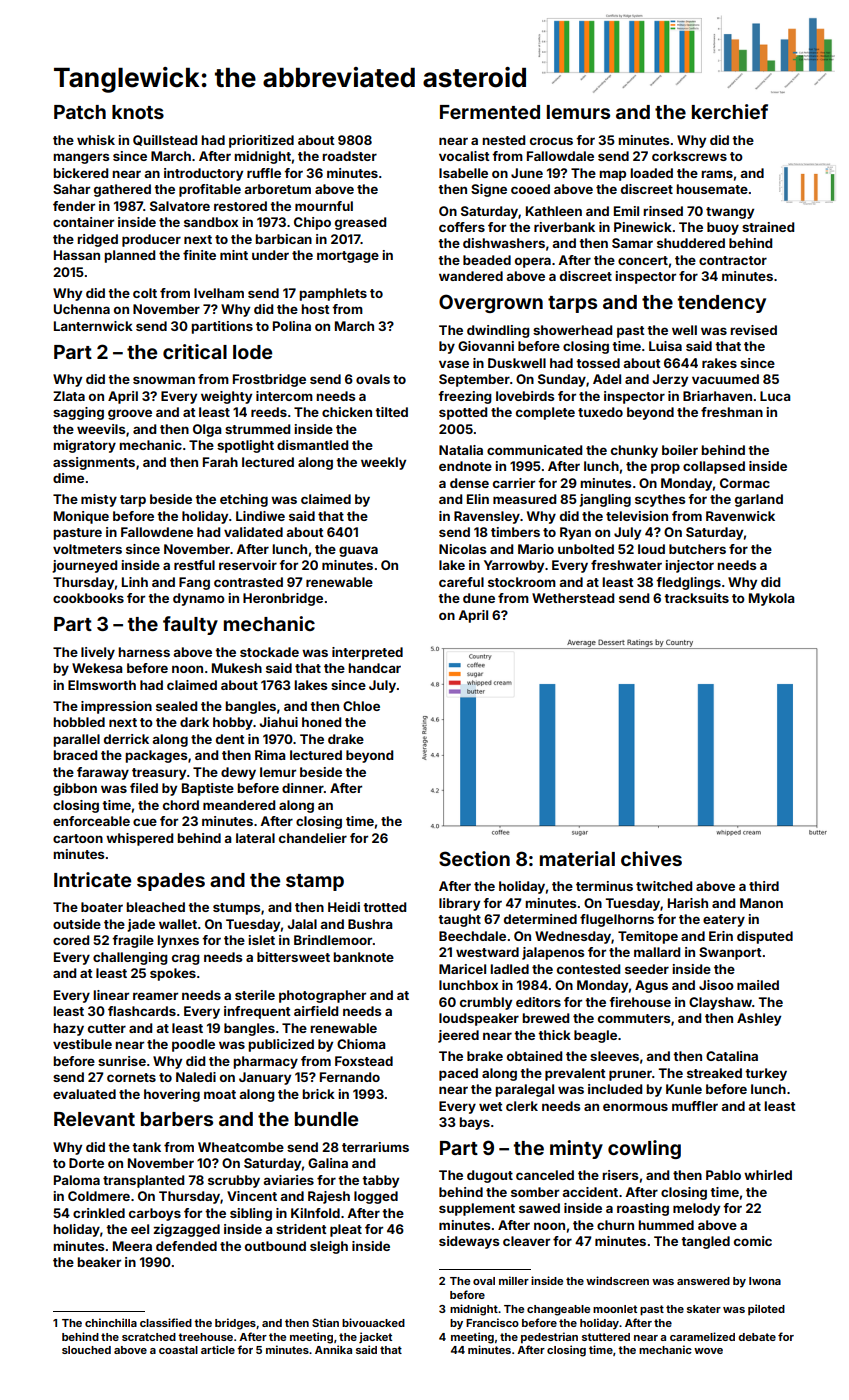 The image size is (849, 1400). What do you see at coordinates (98, 653) in the screenshot?
I see `lively` at bounding box center [98, 653].
